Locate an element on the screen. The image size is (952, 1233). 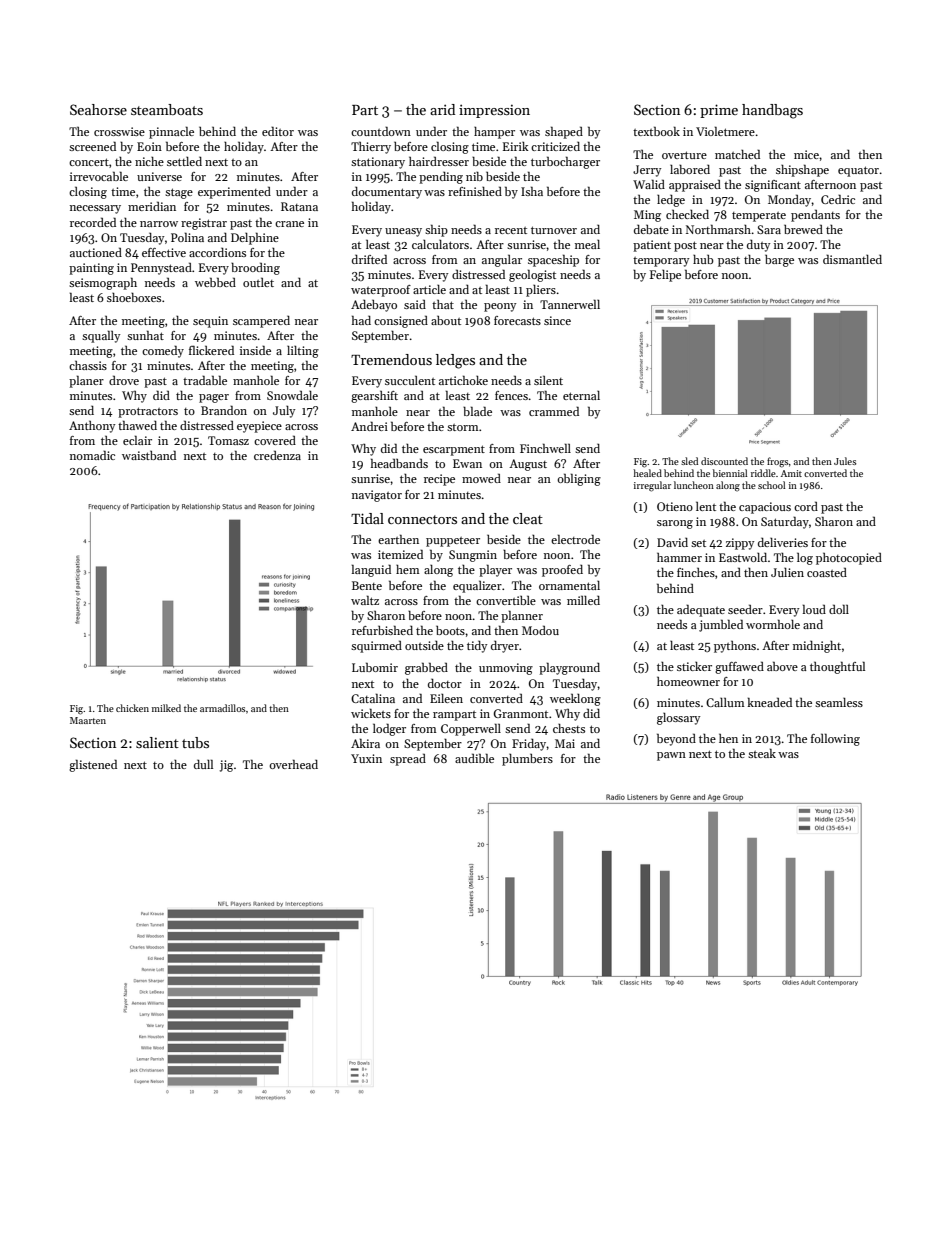
plumbers is located at coordinates (527, 760).
